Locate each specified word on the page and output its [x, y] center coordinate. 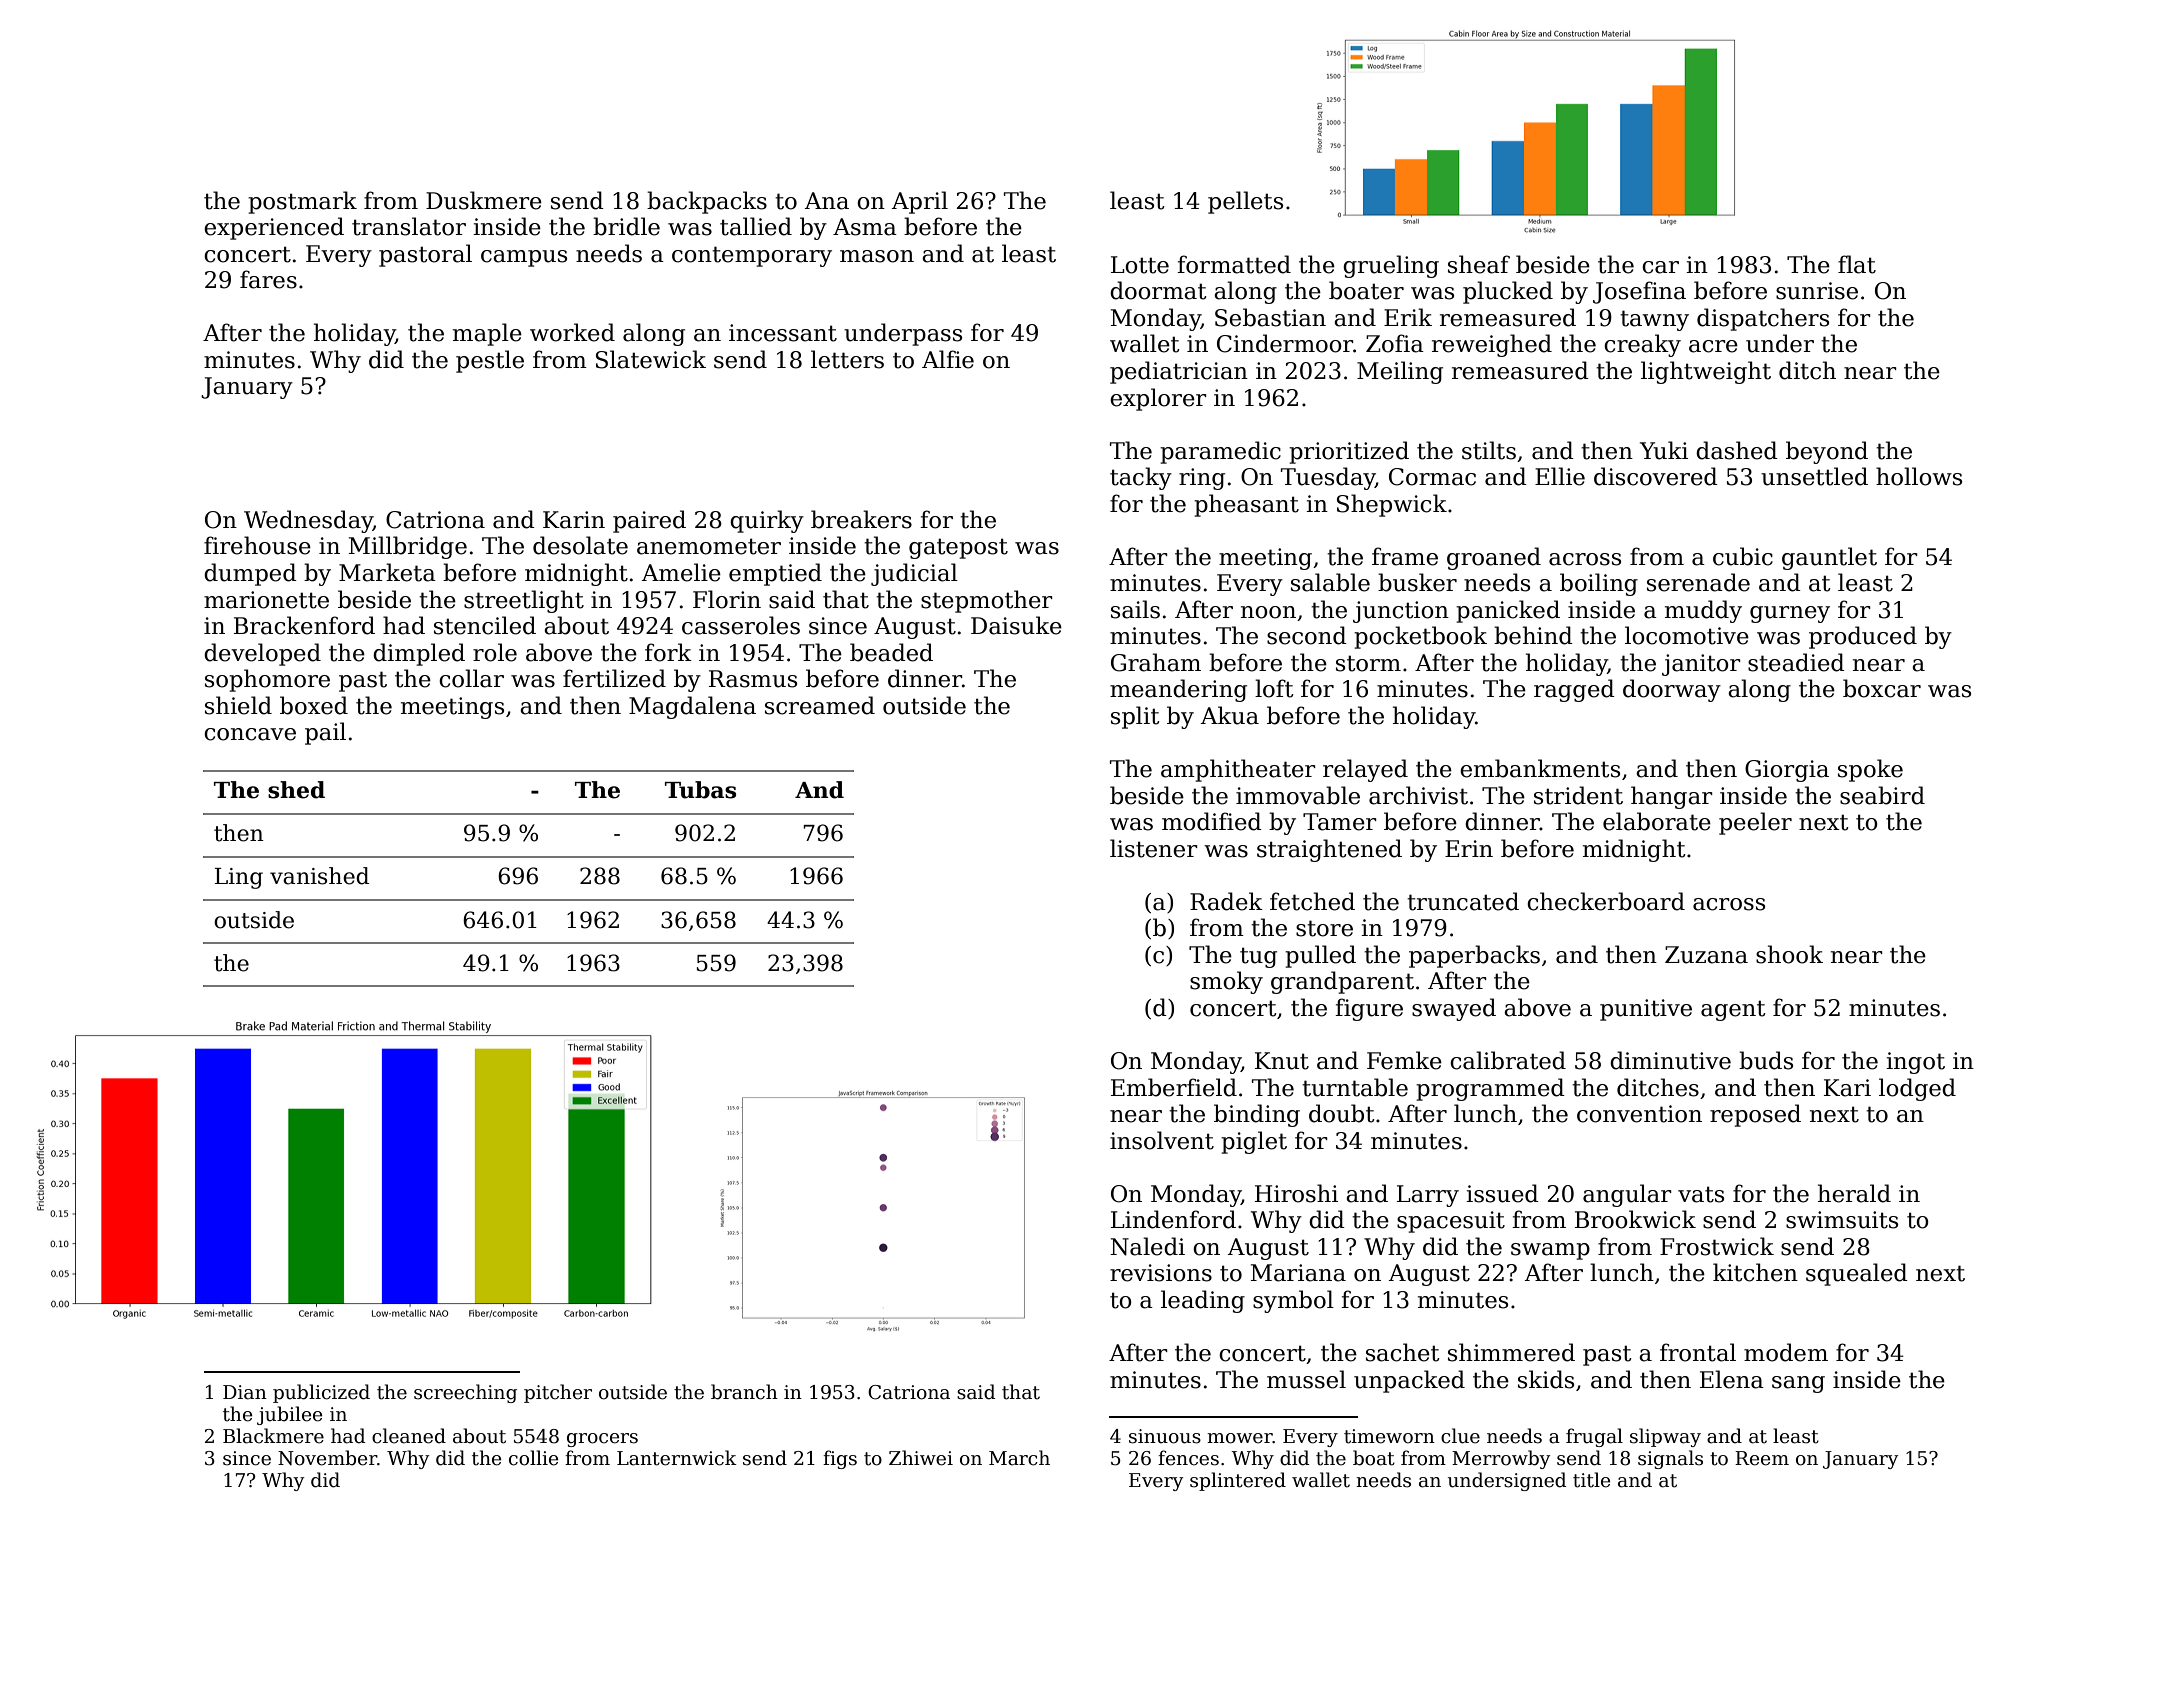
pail [325, 733]
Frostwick [1717, 1246]
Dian [245, 1392]
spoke [1870, 770]
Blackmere [273, 1436]
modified [1212, 821]
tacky [1141, 478]
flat [1857, 264]
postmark [302, 202]
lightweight [1706, 372]
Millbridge [408, 547]
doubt [1342, 1113]
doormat [1158, 290]
